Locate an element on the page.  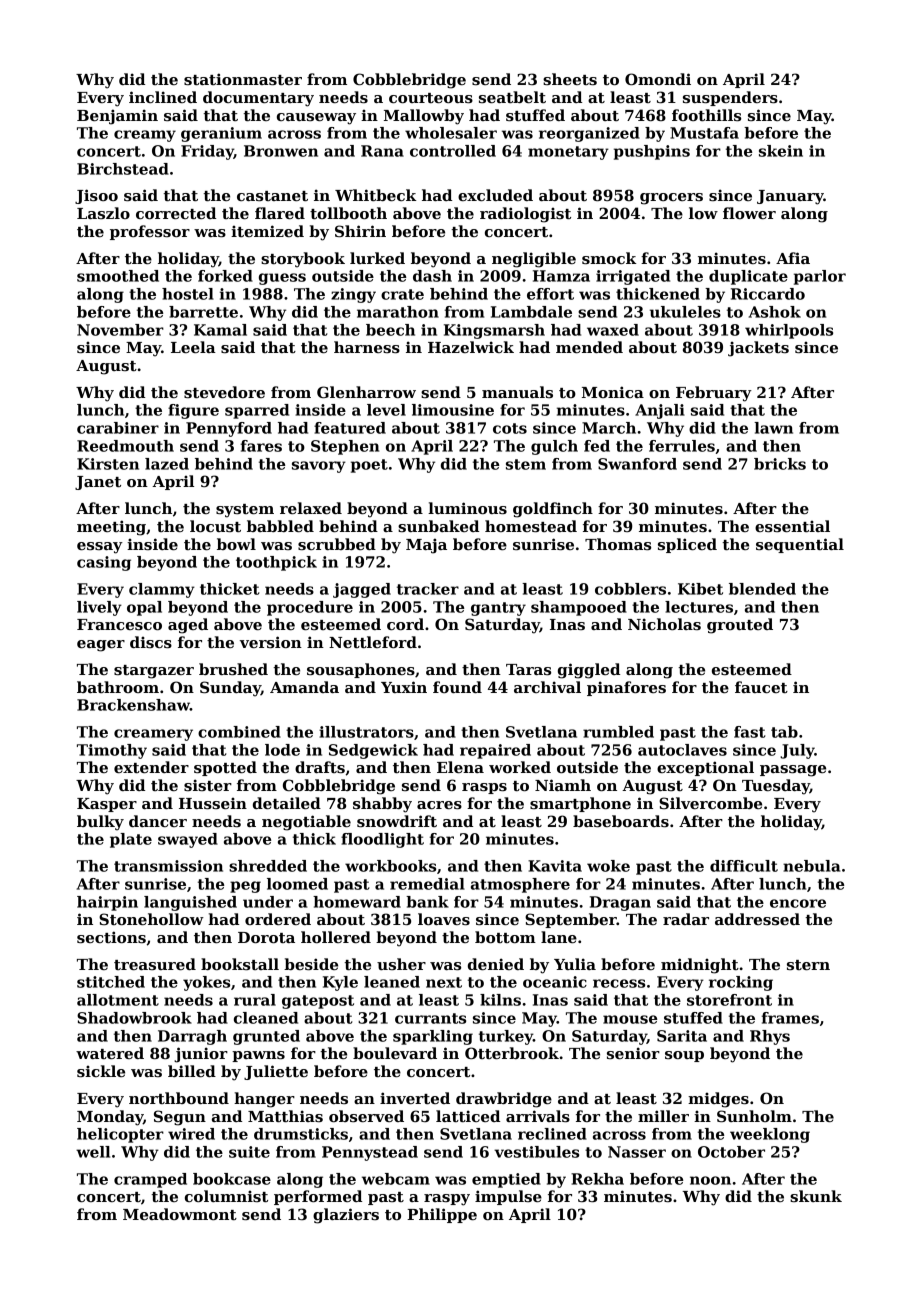
lawn is located at coordinates (773, 428).
